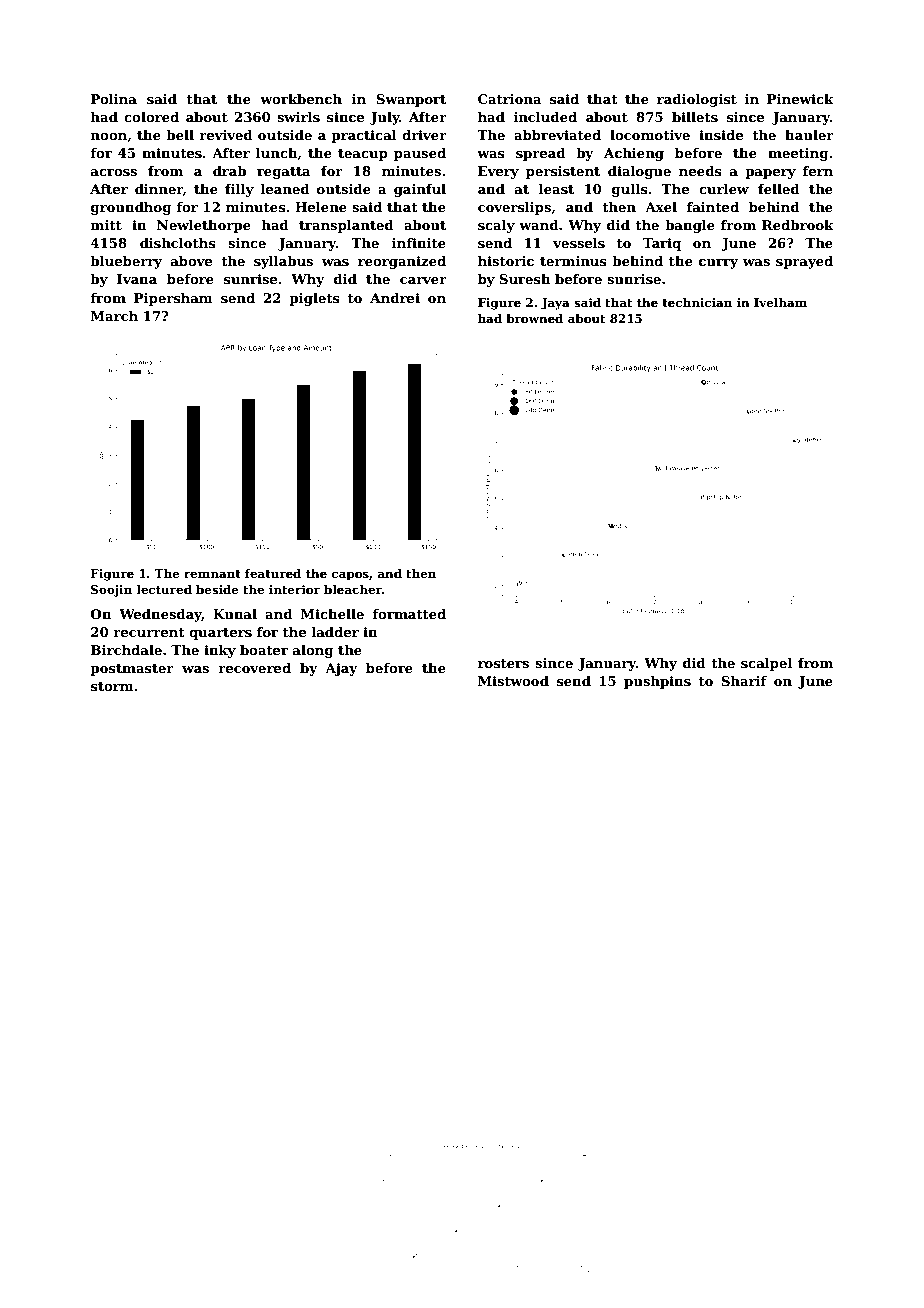  Describe the element at coordinates (112, 686) in the image. I see `storm` at that location.
